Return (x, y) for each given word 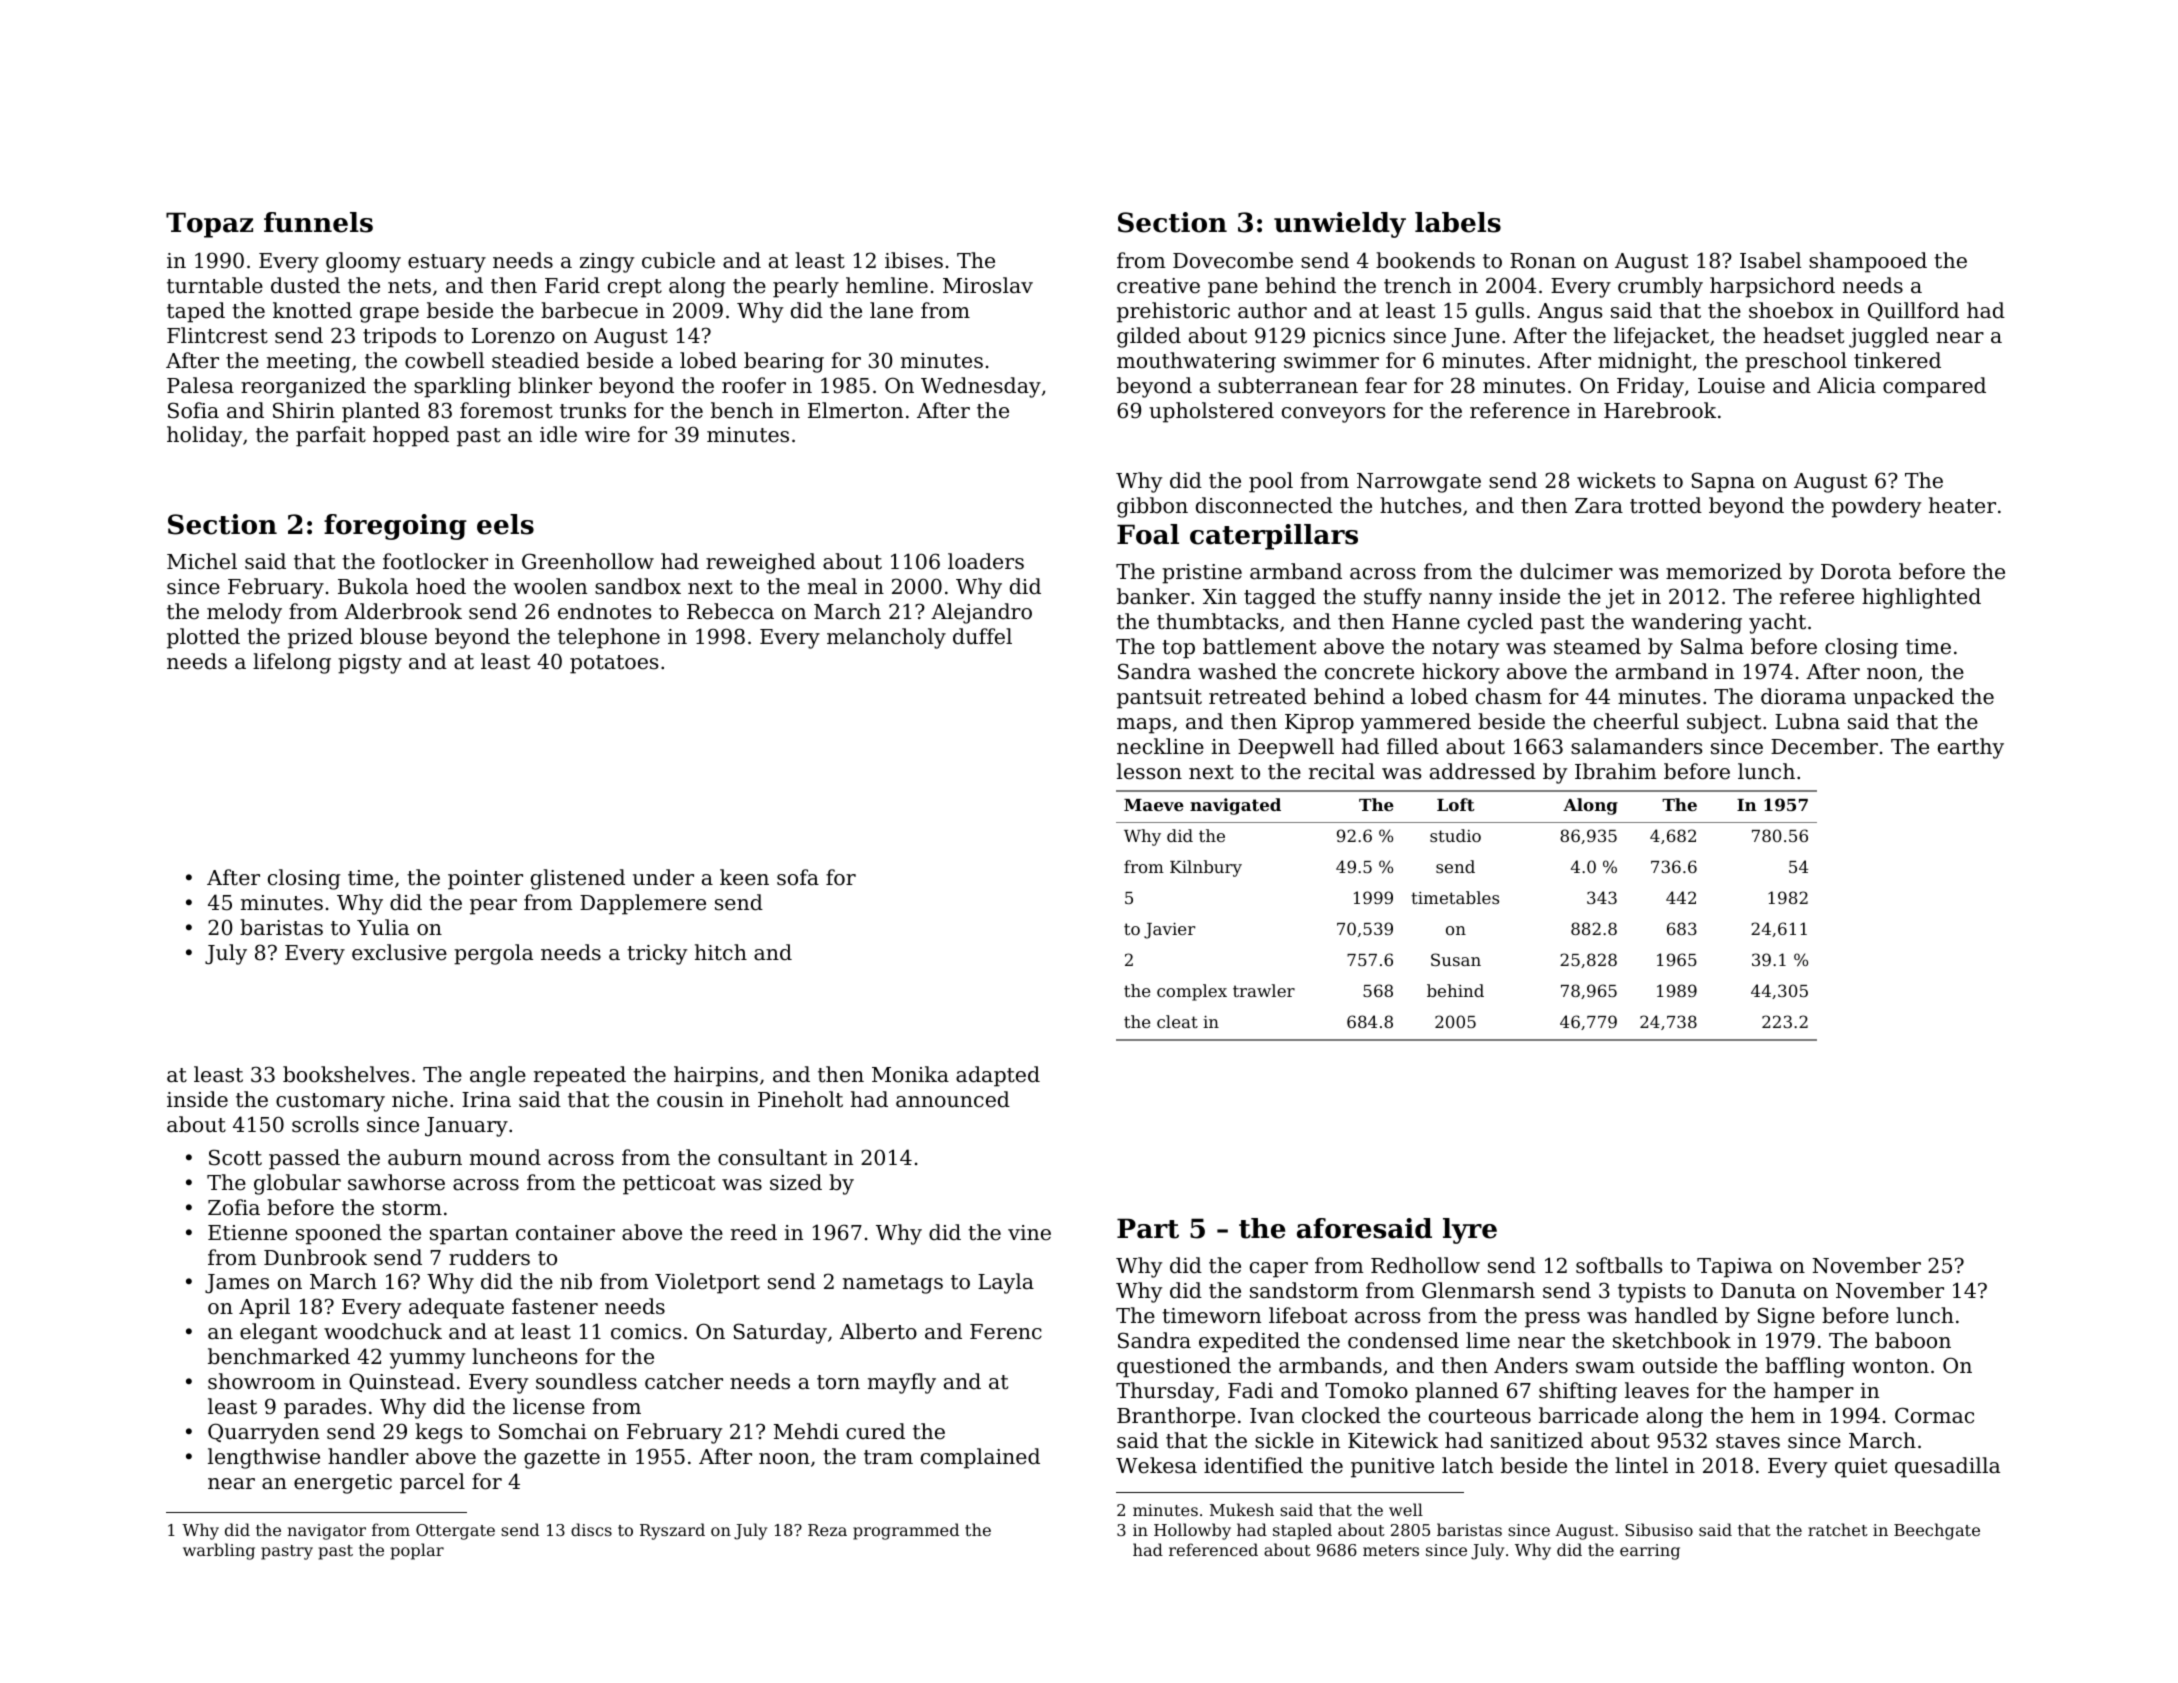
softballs (1619, 1265)
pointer (485, 880)
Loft (1456, 804)
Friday (1650, 387)
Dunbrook (315, 1257)
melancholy (886, 638)
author (1272, 310)
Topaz (209, 225)
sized (796, 1182)
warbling (219, 1551)
